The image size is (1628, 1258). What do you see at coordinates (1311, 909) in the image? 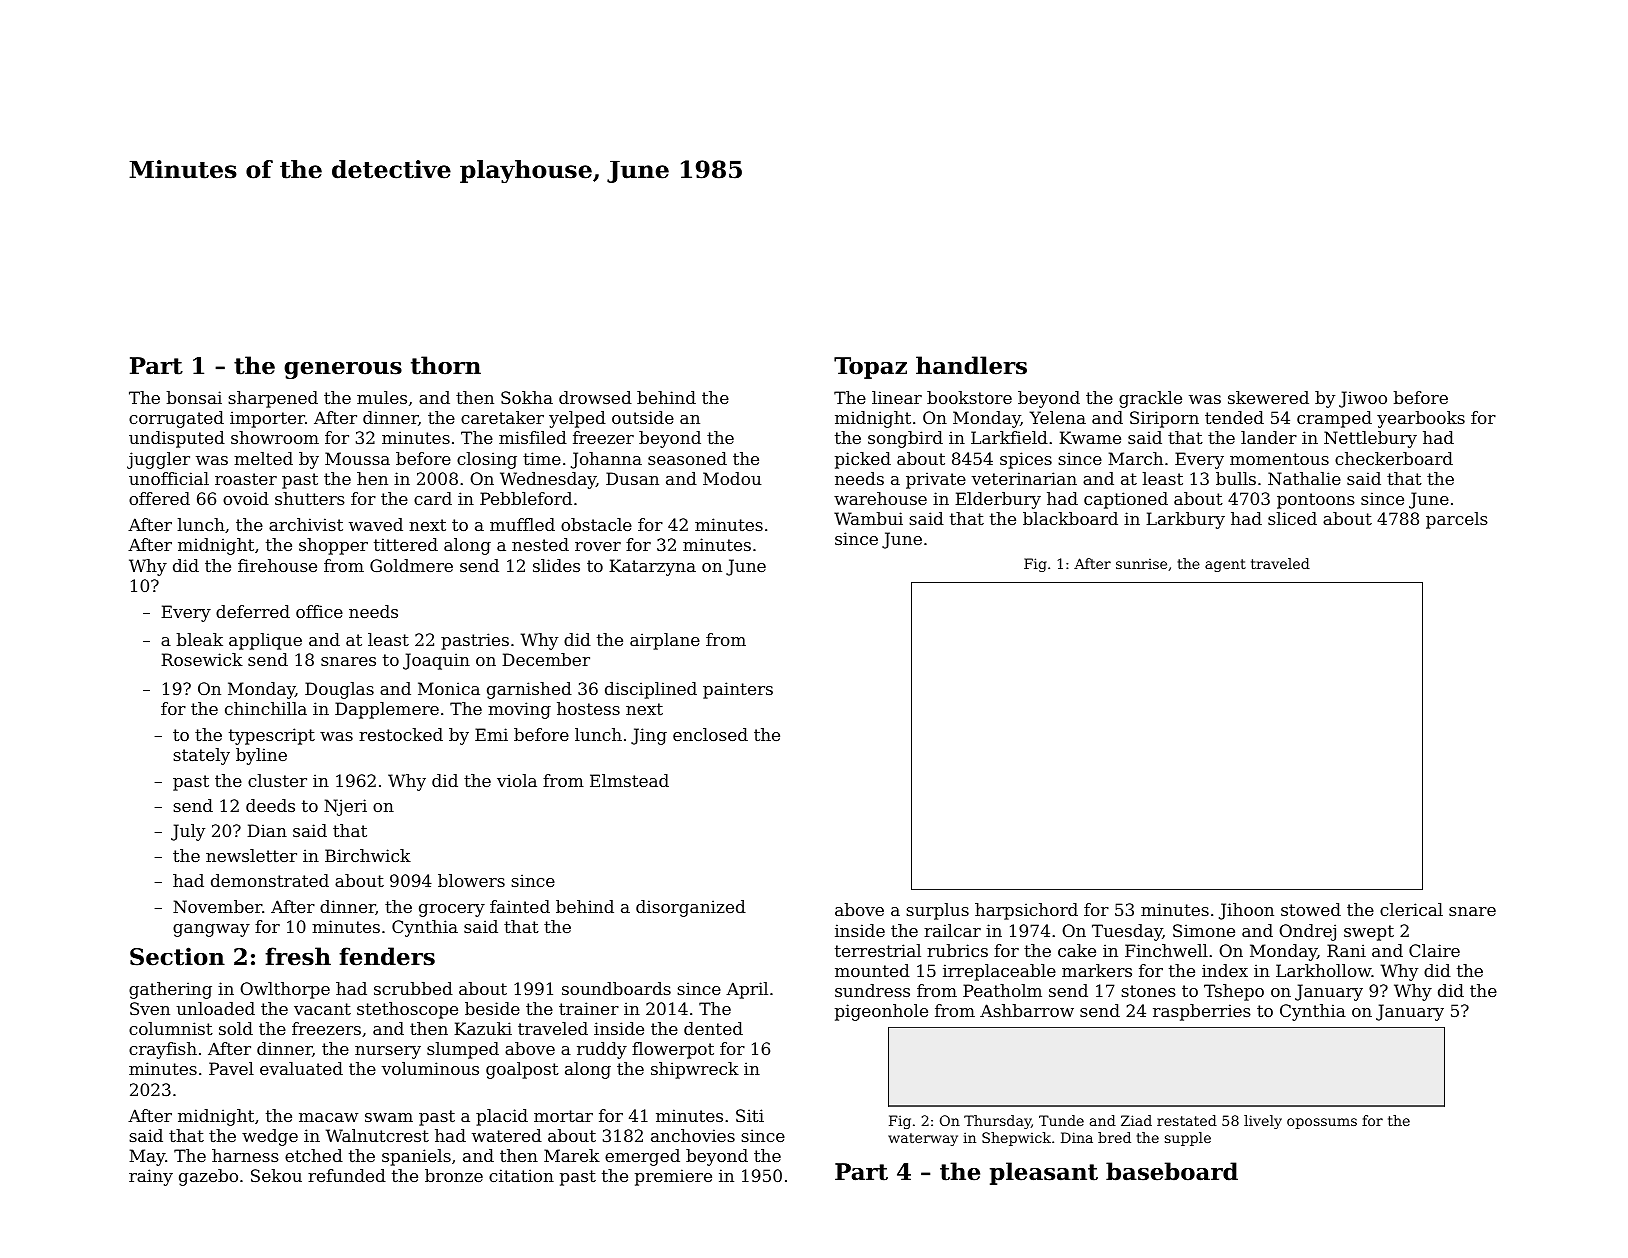
I see `stowed` at bounding box center [1311, 909].
